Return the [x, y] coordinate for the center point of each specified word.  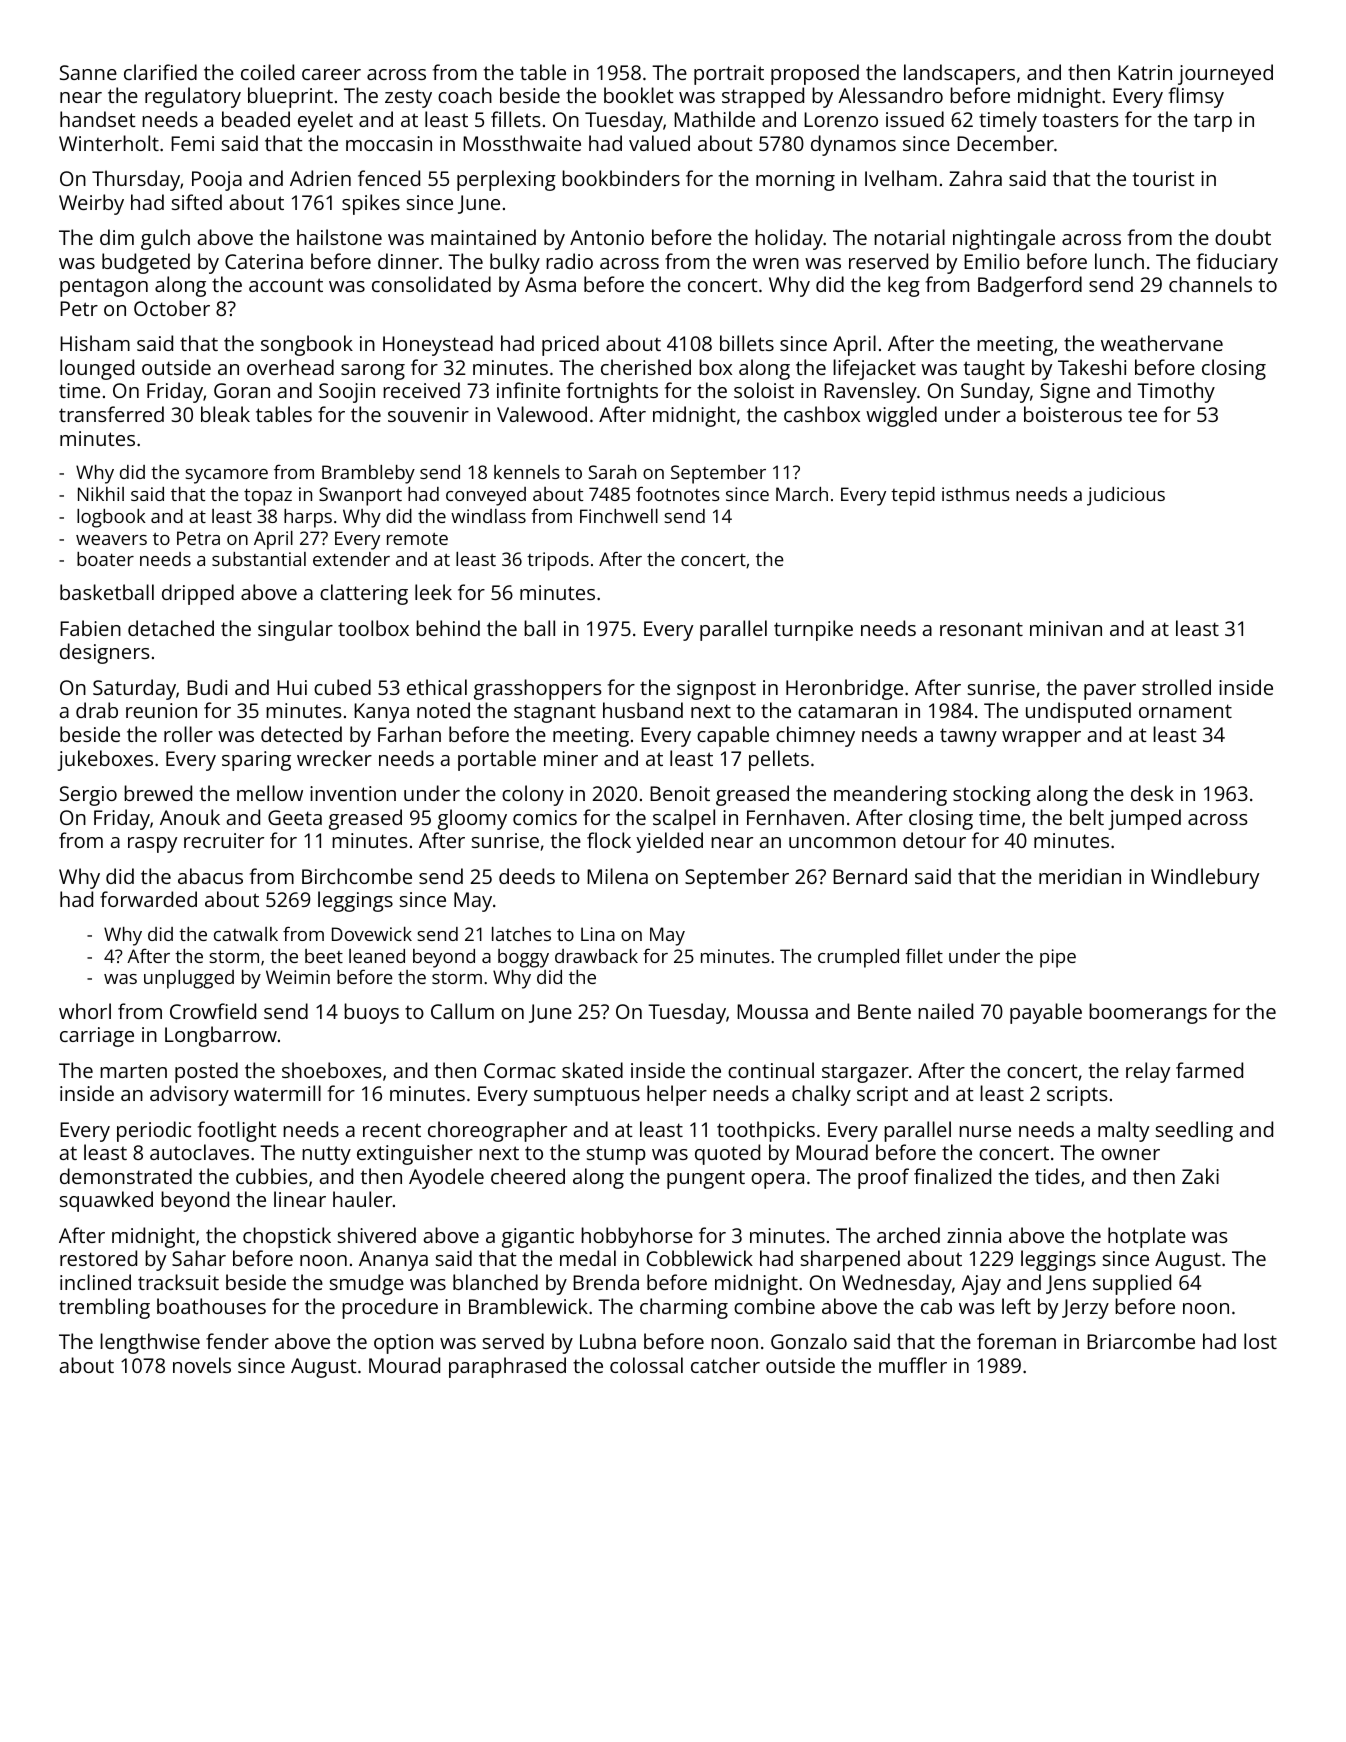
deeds [527, 876]
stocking [992, 795]
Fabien [90, 628]
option [403, 1344]
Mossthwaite [522, 143]
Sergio [88, 796]
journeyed [1225, 74]
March [802, 494]
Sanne [88, 72]
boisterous [1073, 414]
